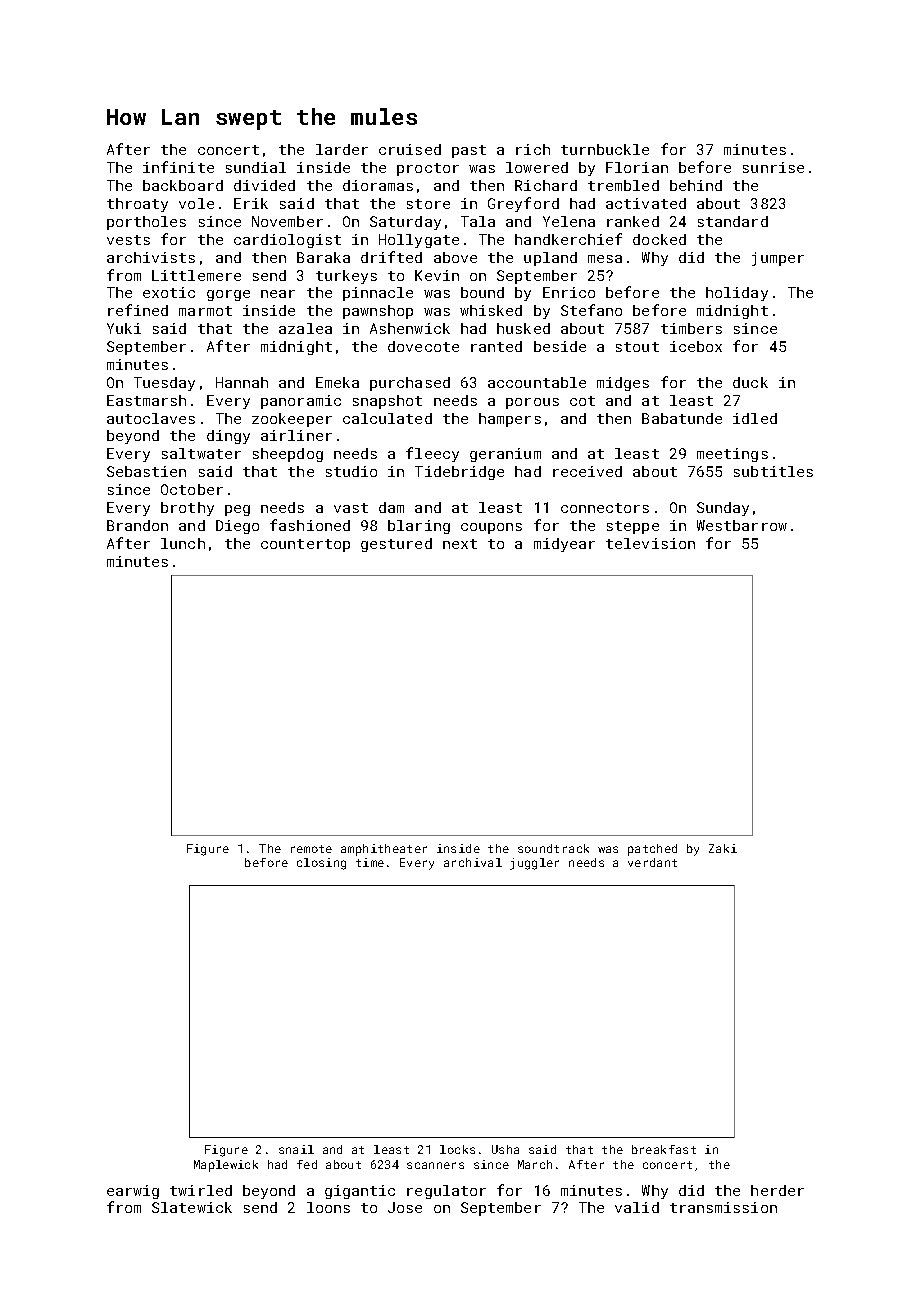  Describe the element at coordinates (773, 167) in the screenshot. I see `sunrise` at that location.
